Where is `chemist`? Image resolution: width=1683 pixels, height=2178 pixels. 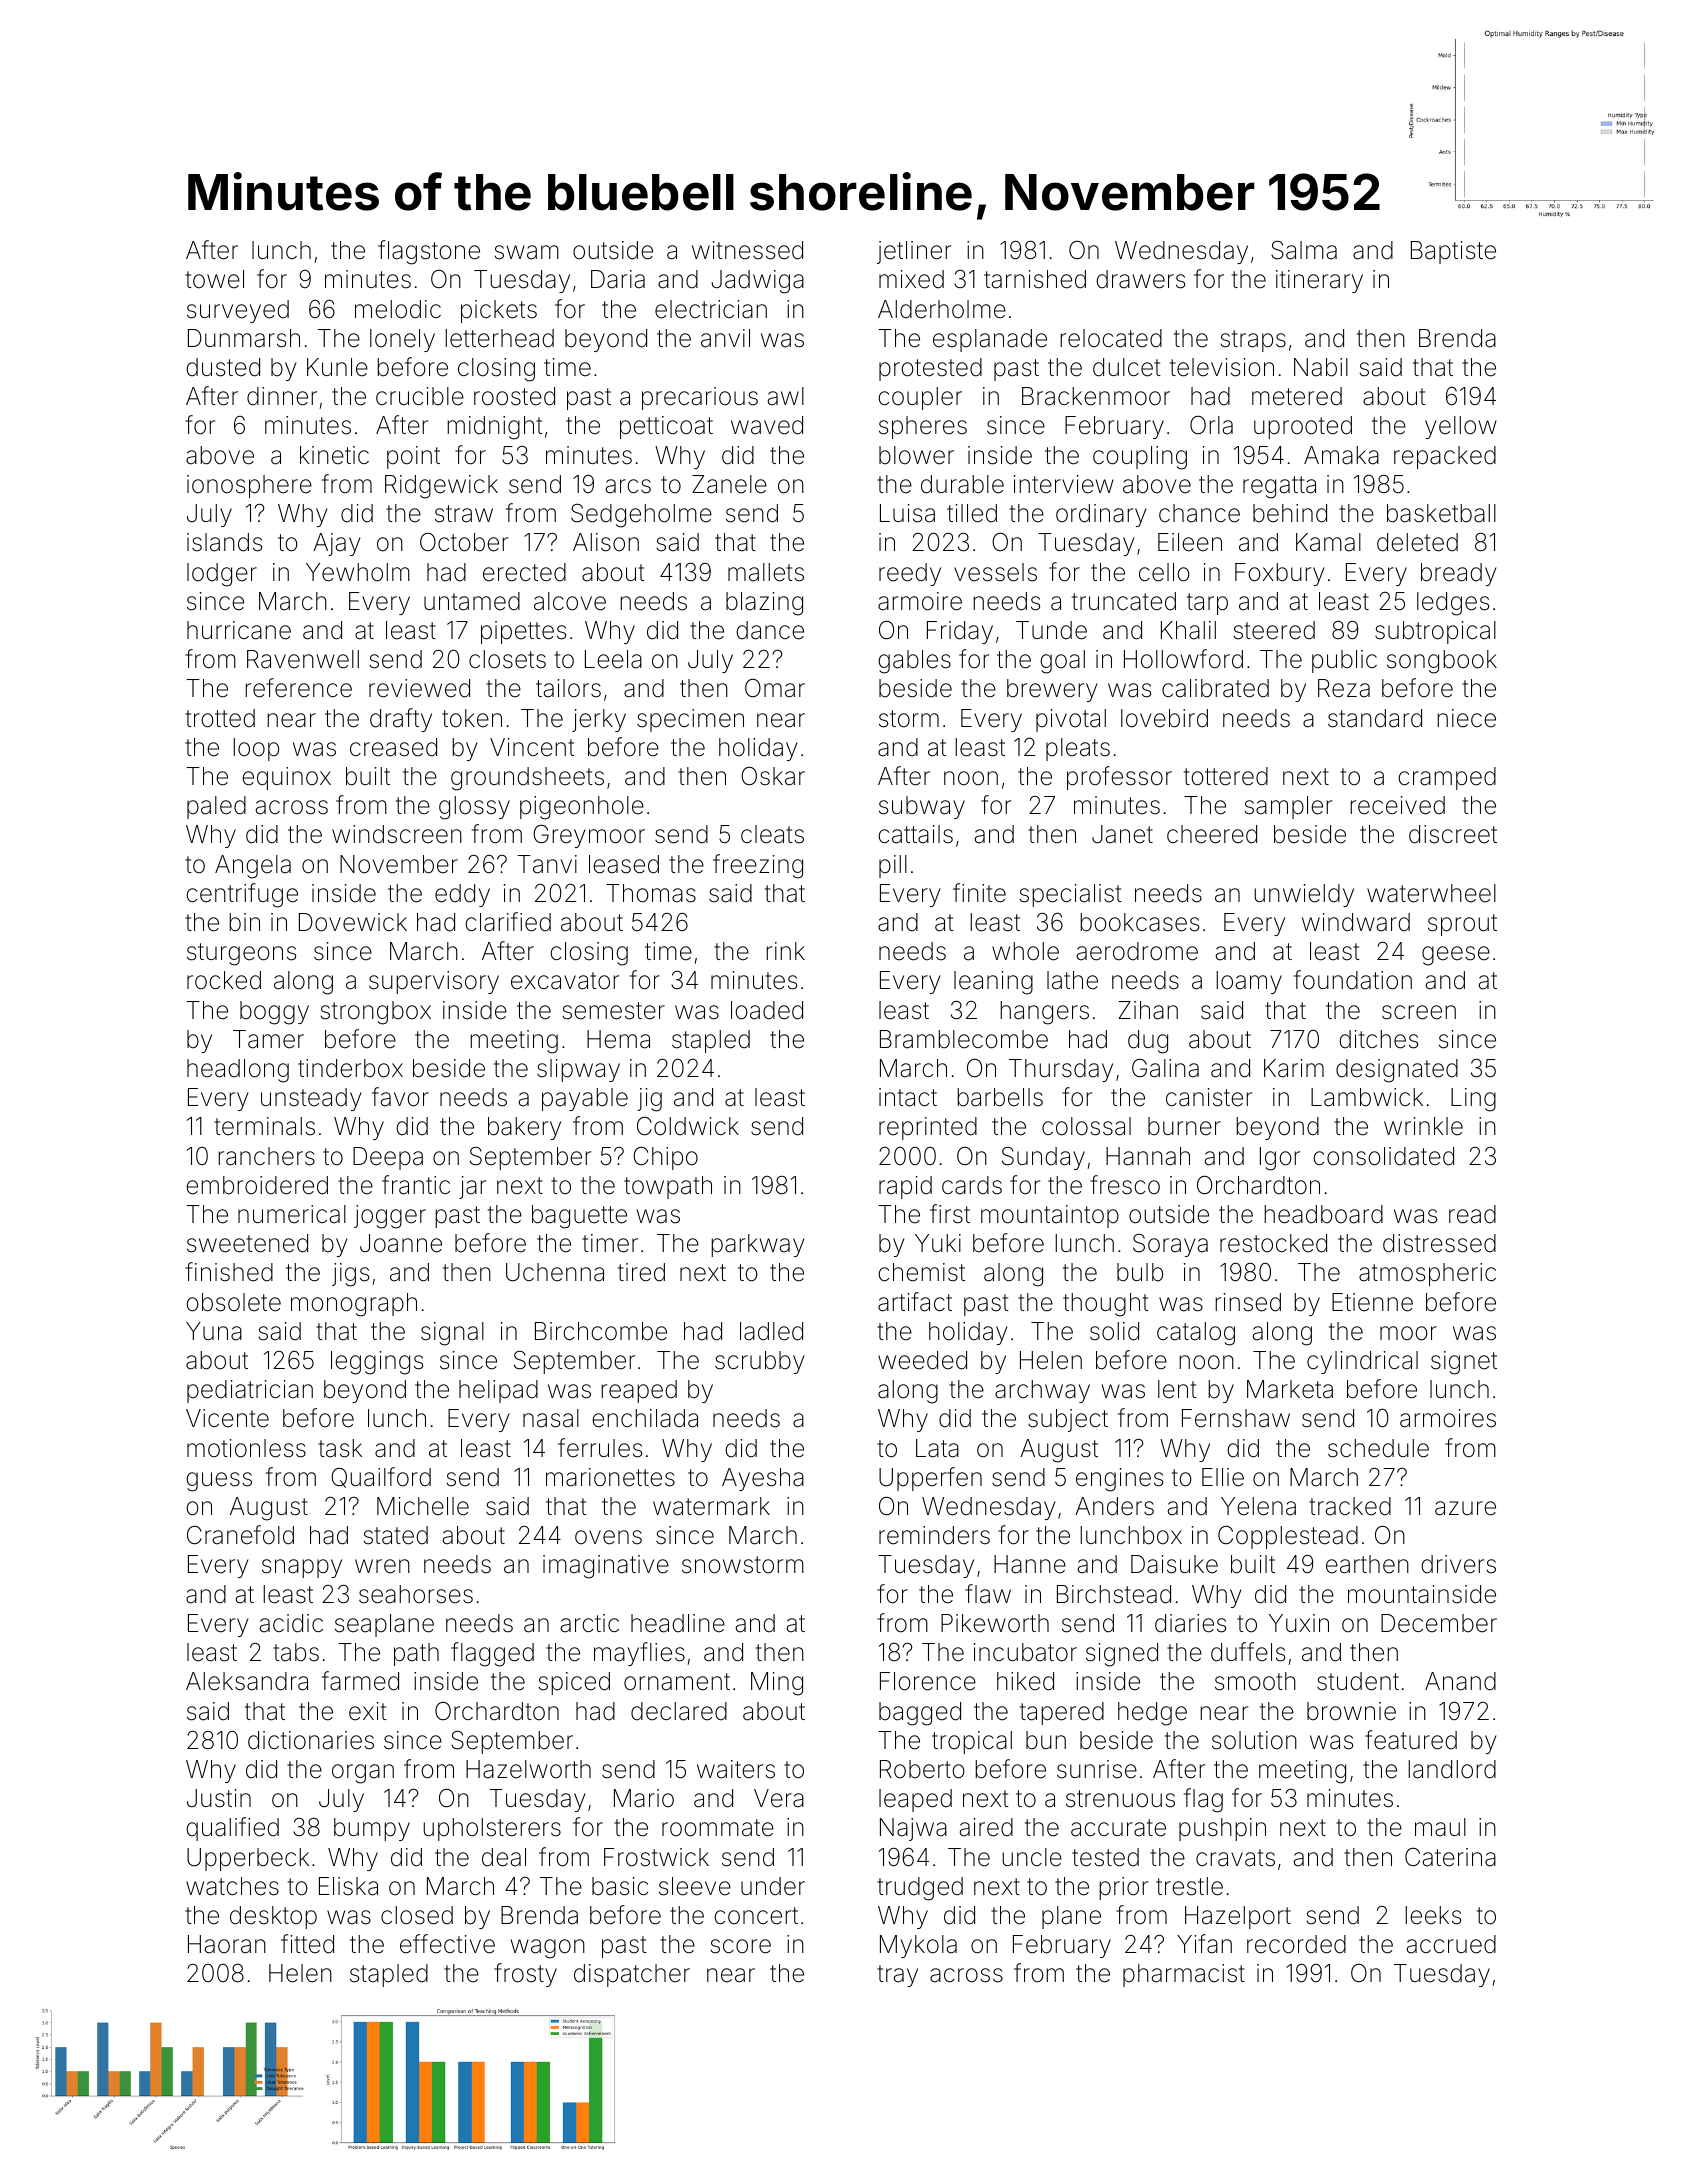
chemist is located at coordinates (921, 1272).
